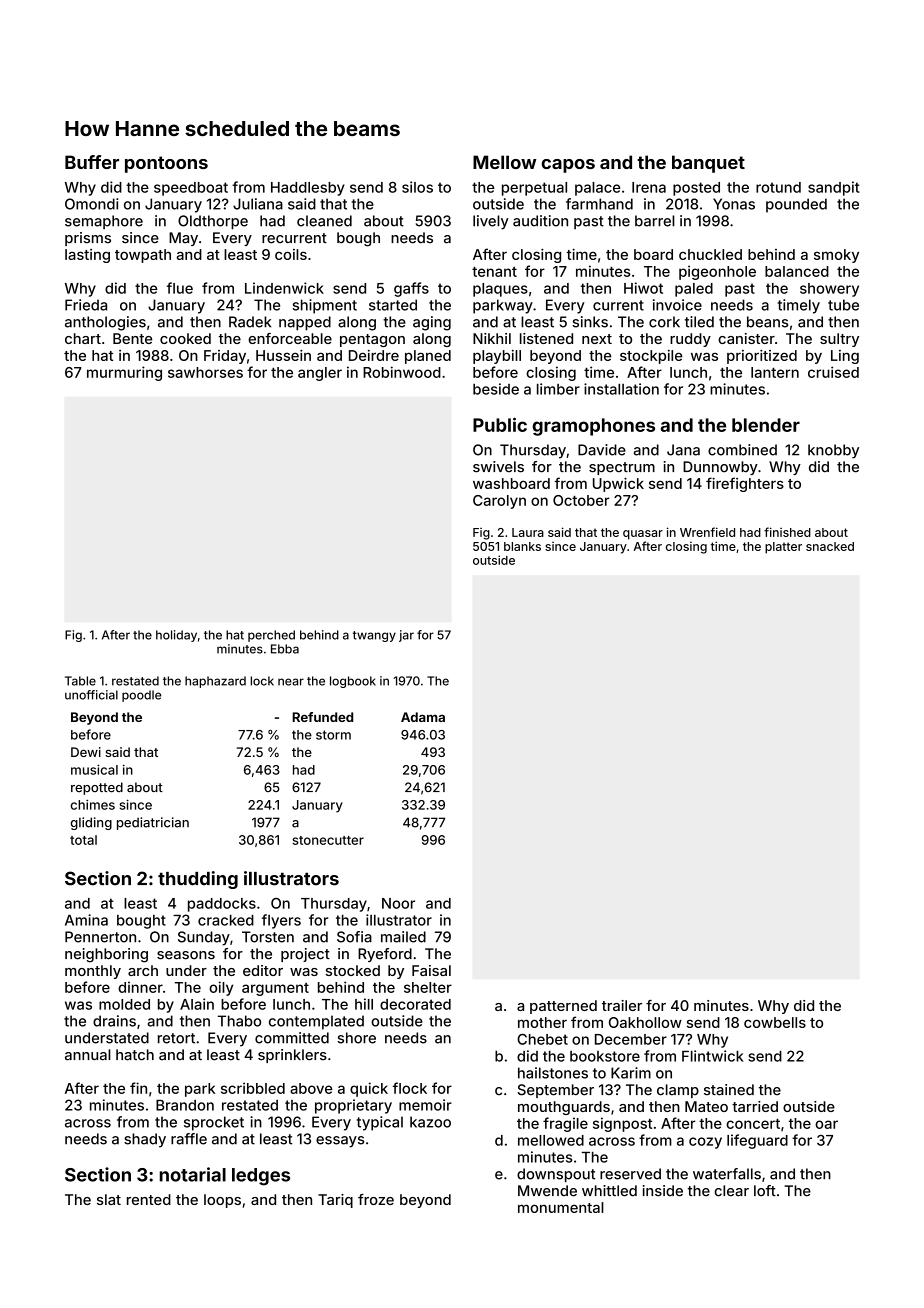  I want to click on Oakhollow, so click(645, 1022).
